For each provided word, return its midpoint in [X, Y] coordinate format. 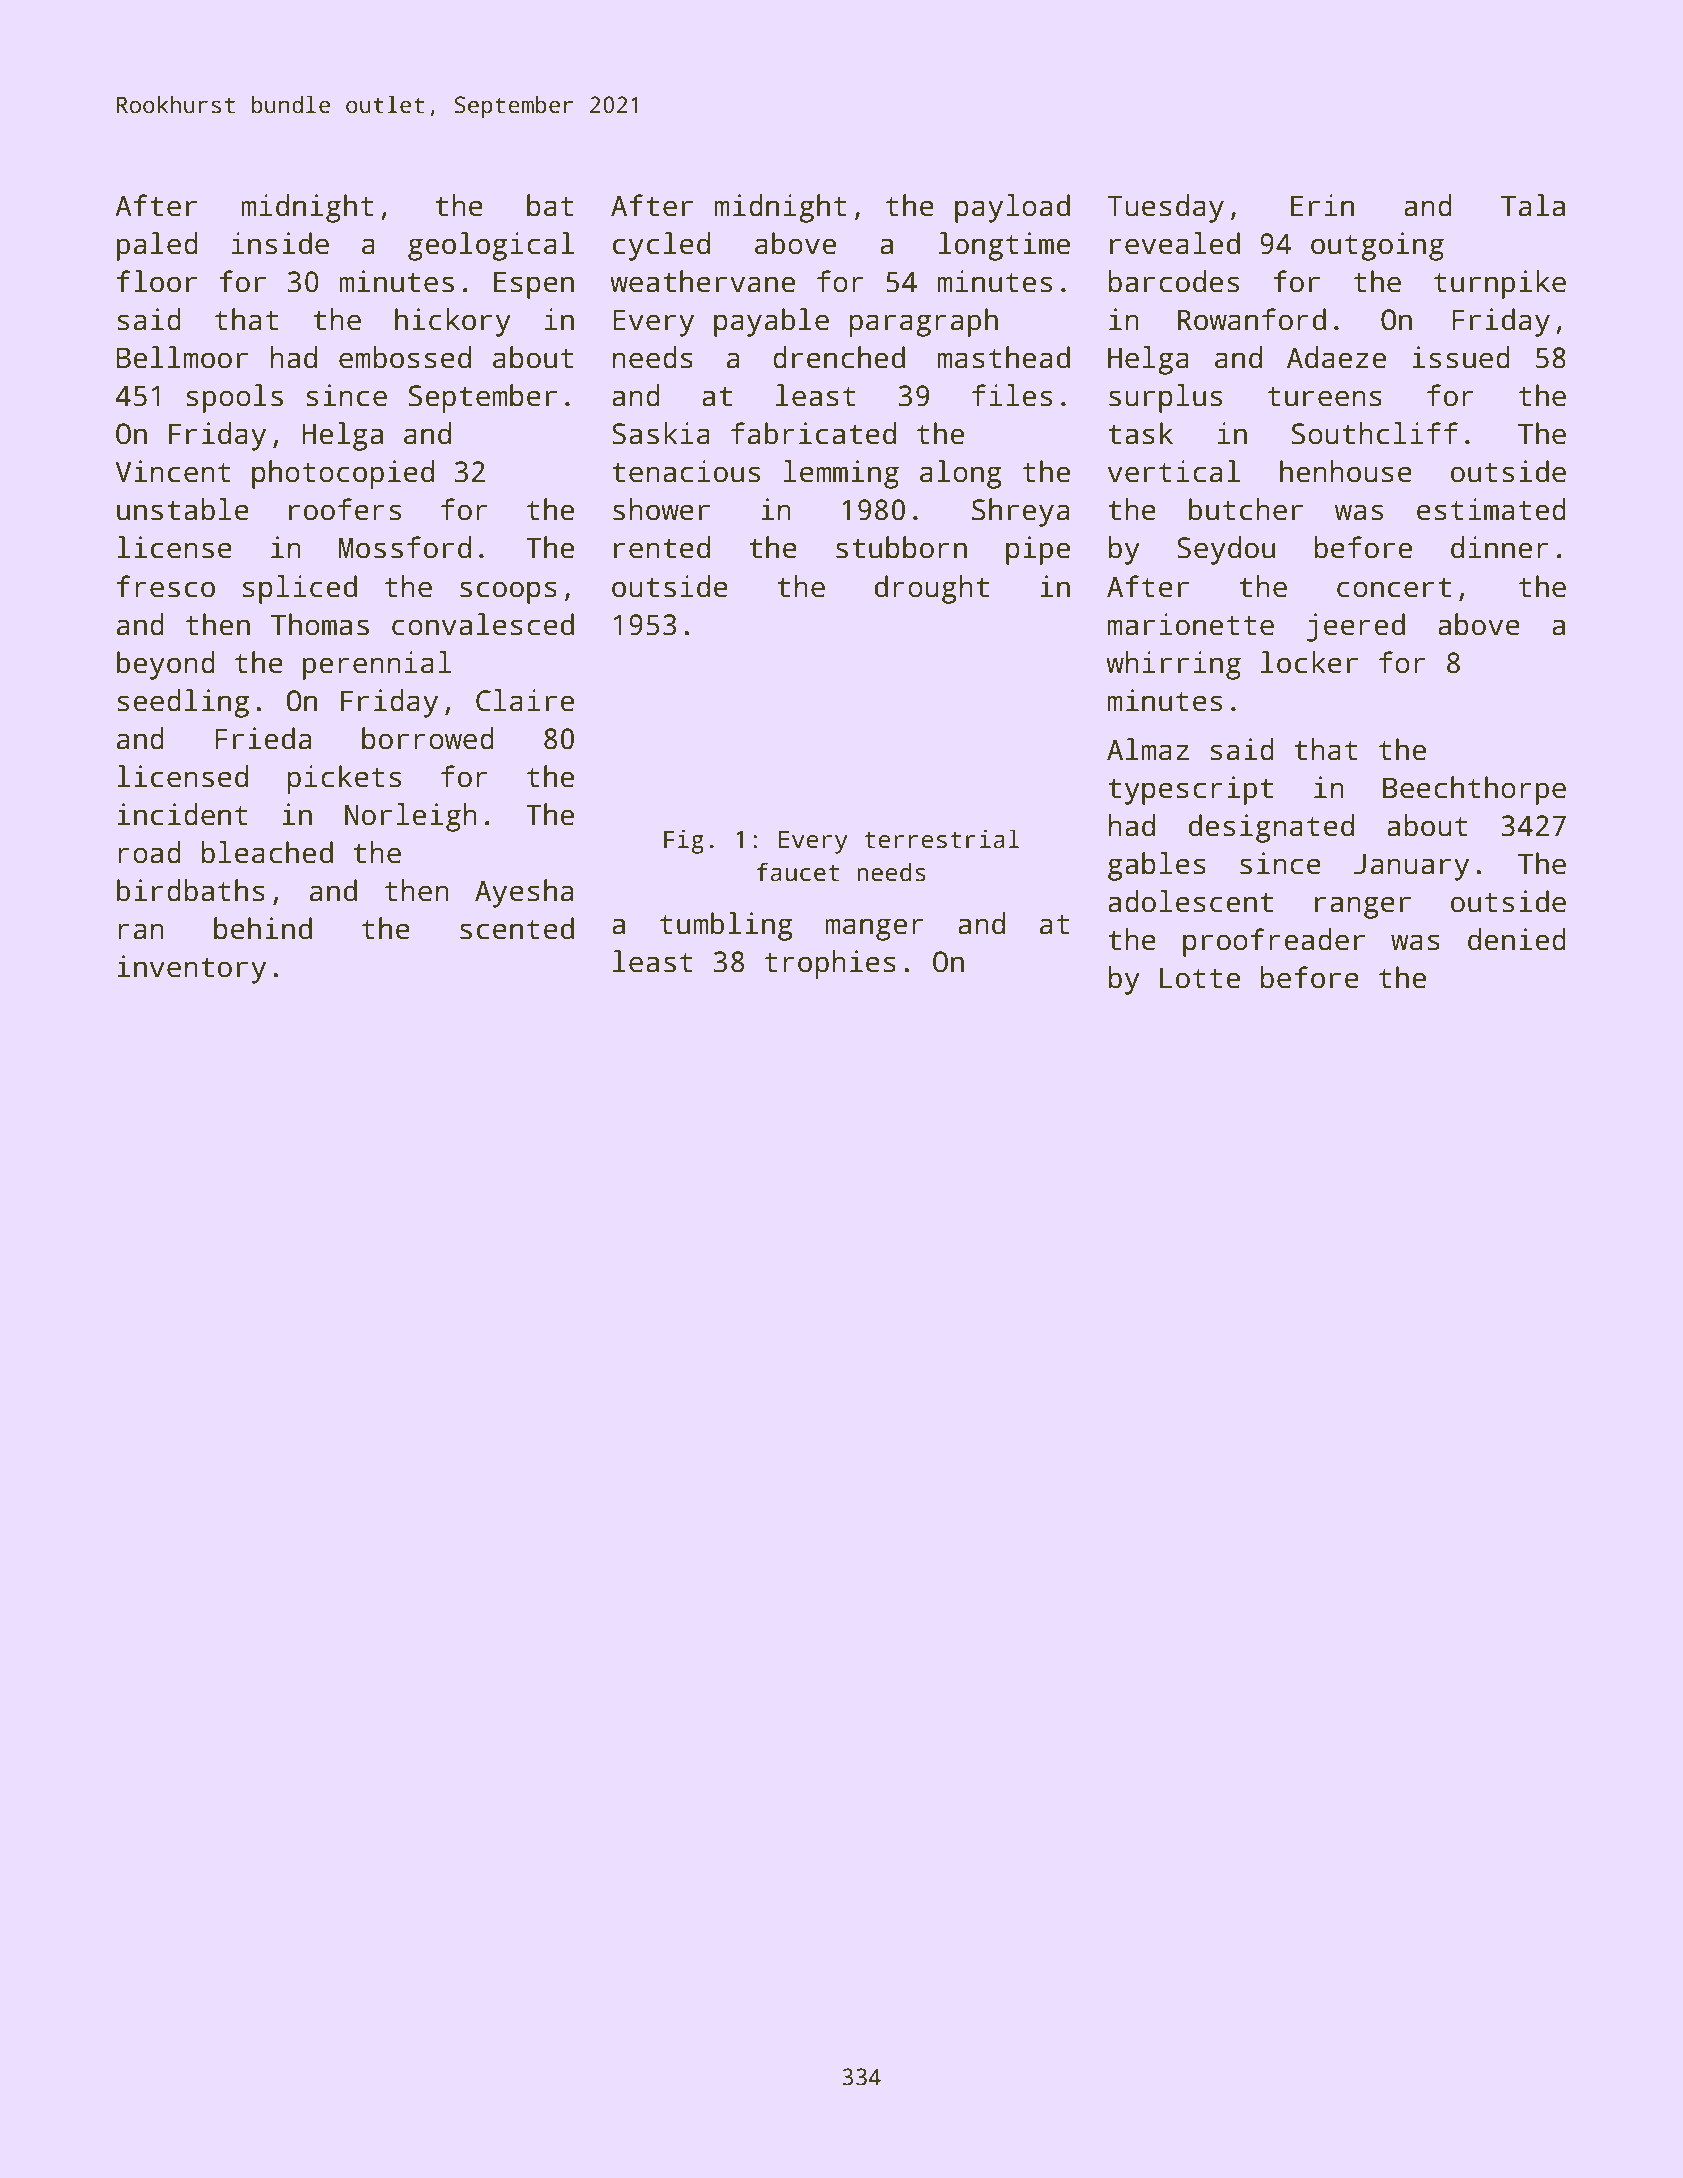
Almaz [1148, 749]
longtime [1004, 246]
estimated [1491, 509]
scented [517, 928]
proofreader [1274, 942]
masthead [1004, 357]
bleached [267, 852]
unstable [183, 509]
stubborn [901, 547]
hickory [453, 322]
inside [280, 243]
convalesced [483, 624]
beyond [166, 665]
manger [874, 929]
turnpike [1500, 284]
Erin [1322, 205]
